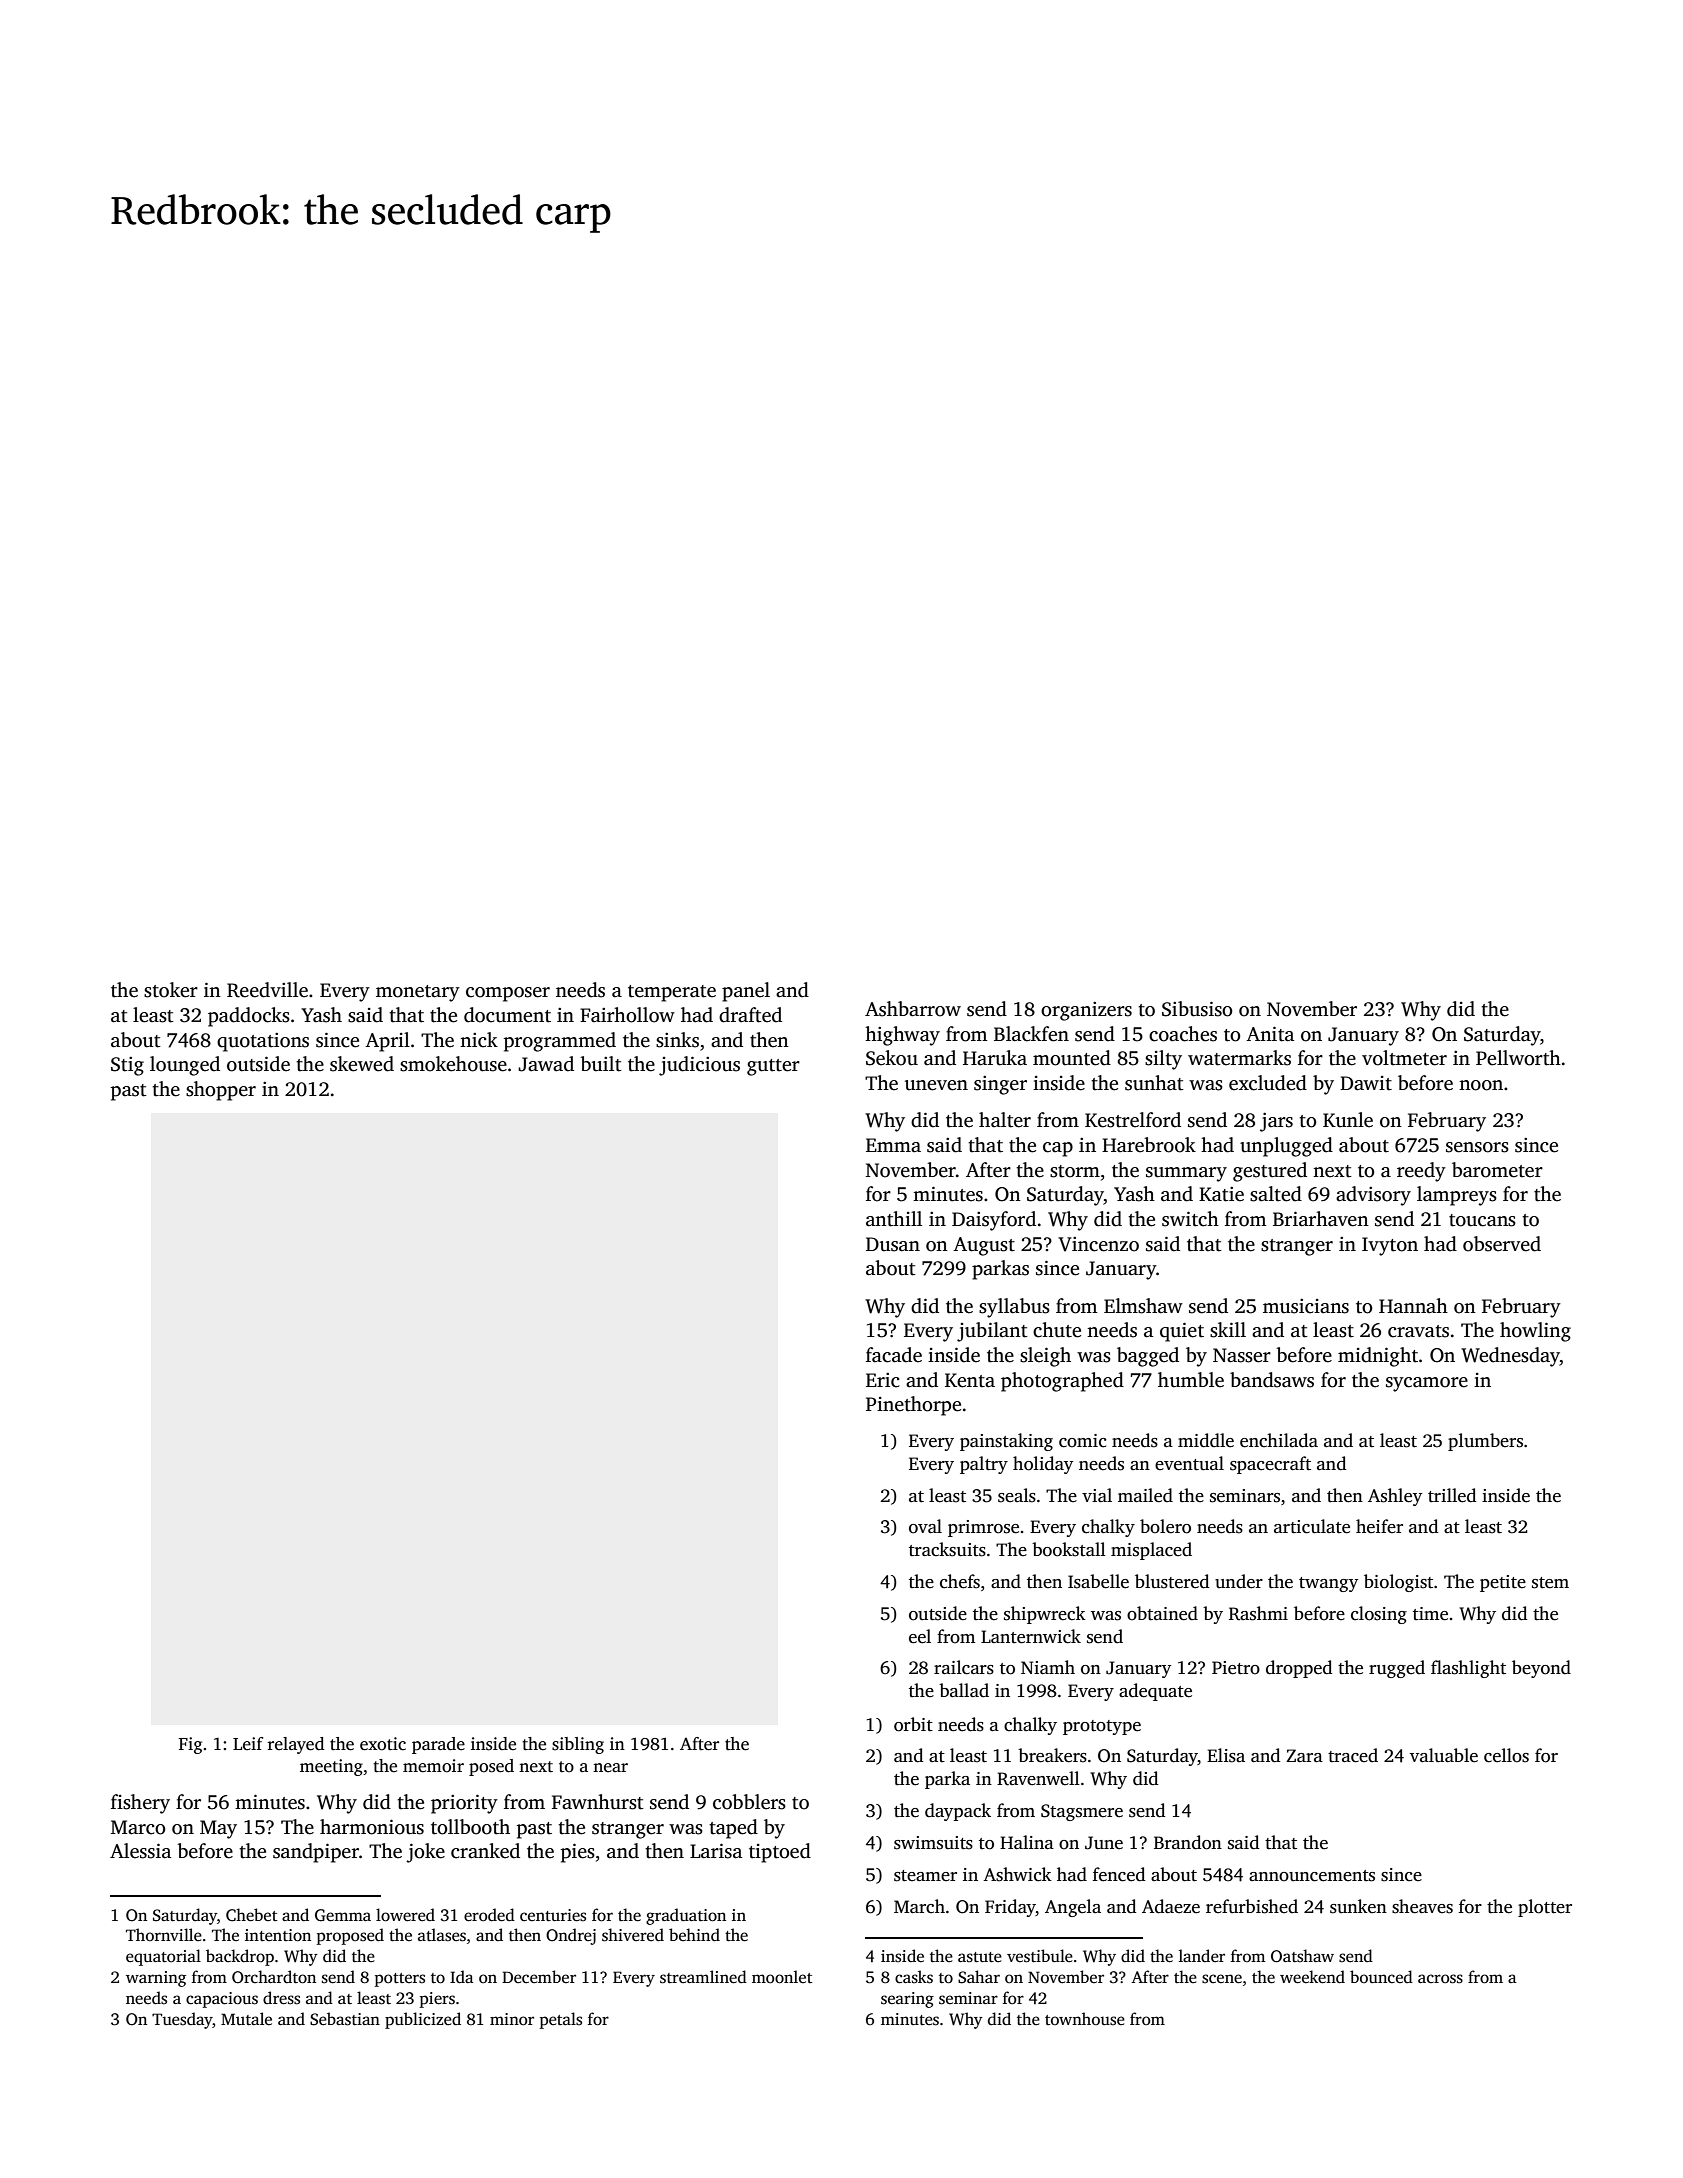  Describe the element at coordinates (1452, 1495) in the screenshot. I see `trilled` at that location.
